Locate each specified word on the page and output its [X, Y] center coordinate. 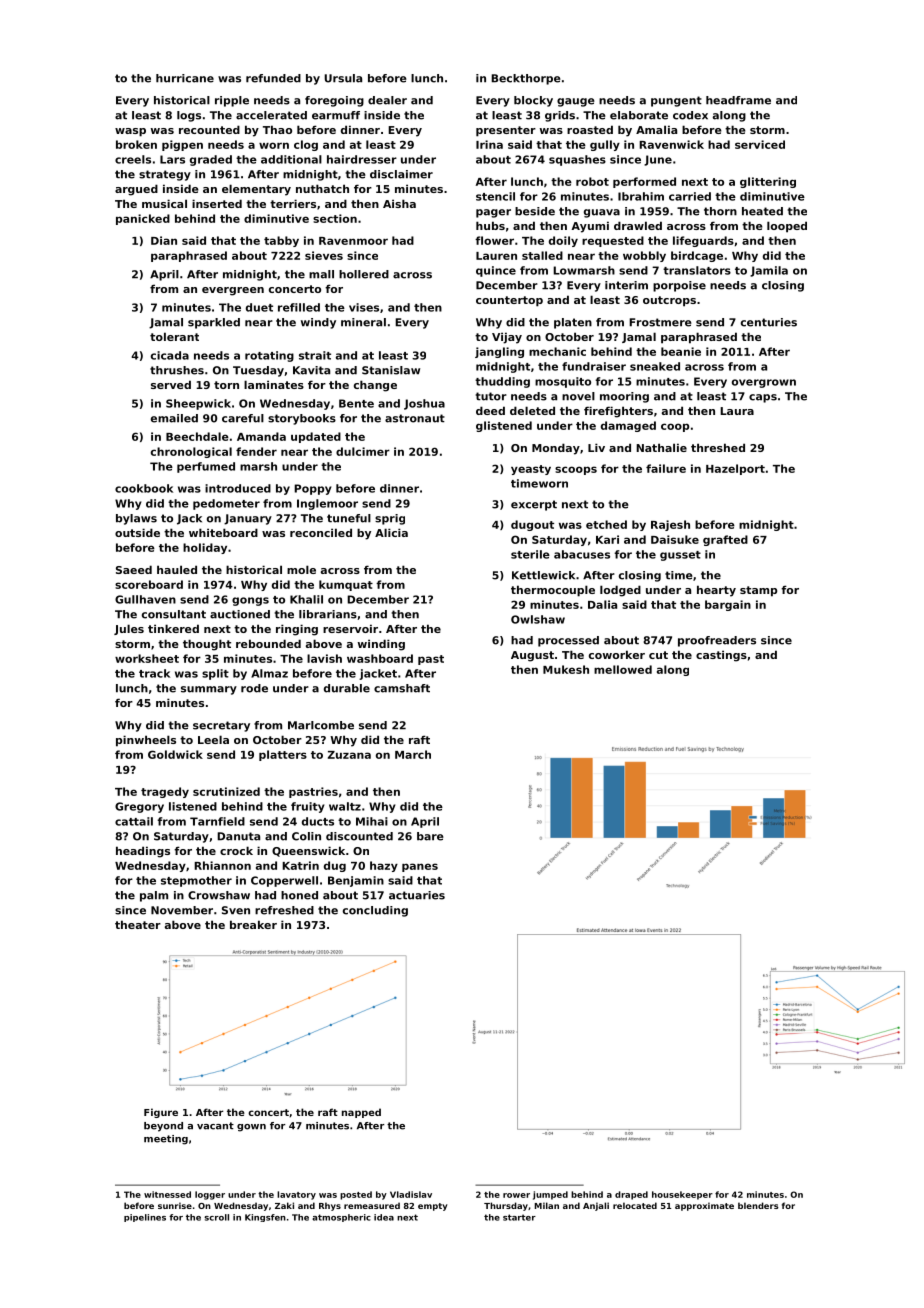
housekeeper [682, 1195]
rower [516, 1195]
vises [364, 307]
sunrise [175, 1205]
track [154, 673]
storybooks [302, 419]
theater [138, 924]
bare [430, 836]
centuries [769, 322]
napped [361, 1113]
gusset [680, 556]
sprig [390, 519]
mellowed [623, 669]
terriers [293, 203]
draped [631, 1195]
